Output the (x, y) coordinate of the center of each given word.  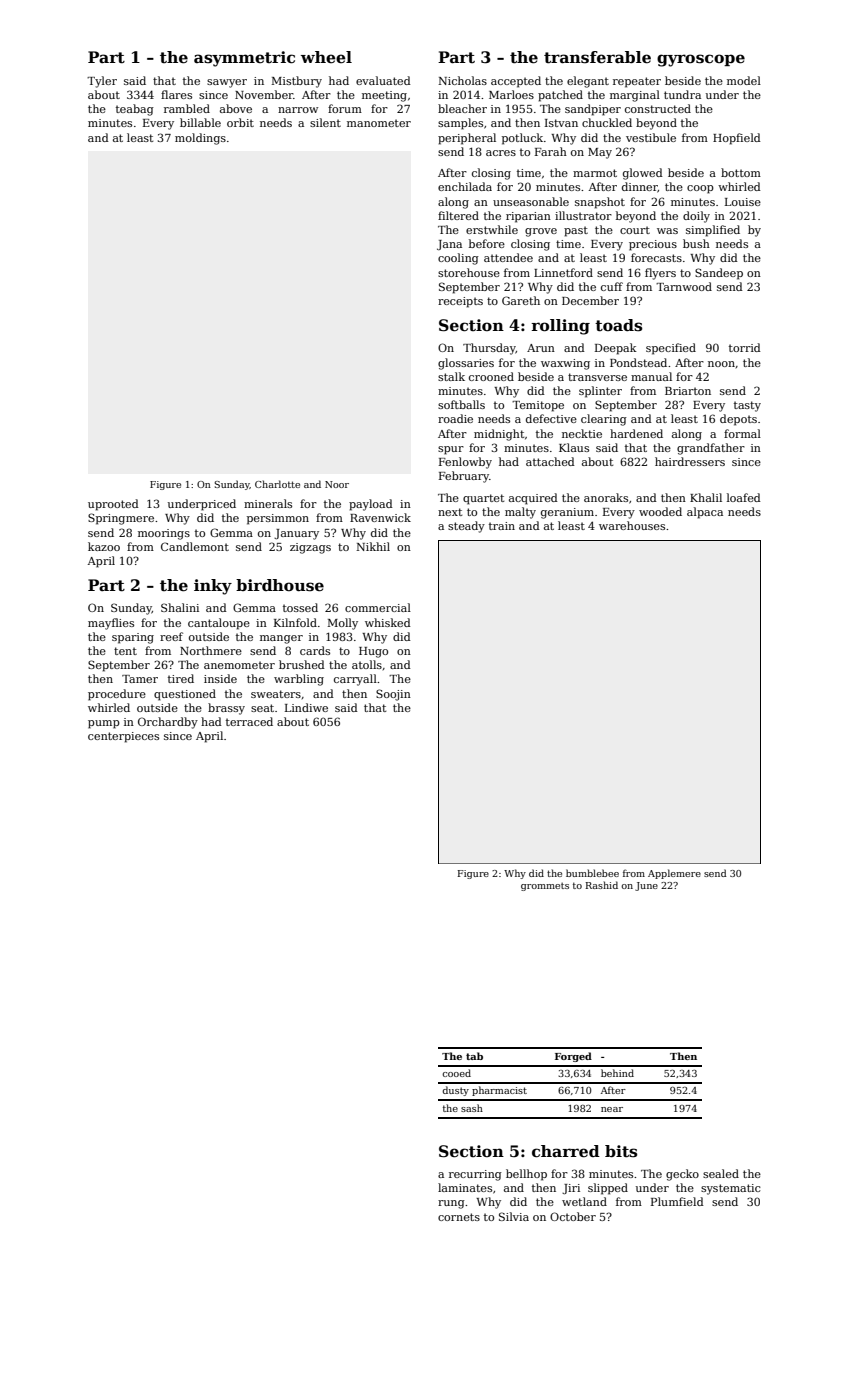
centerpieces (123, 737)
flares (176, 94)
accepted (516, 82)
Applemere (674, 874)
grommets (545, 886)
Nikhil (373, 546)
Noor (337, 484)
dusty (455, 1091)
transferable (597, 57)
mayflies (111, 624)
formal (742, 433)
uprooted (113, 505)
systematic (731, 1189)
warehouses (632, 525)
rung (451, 1204)
